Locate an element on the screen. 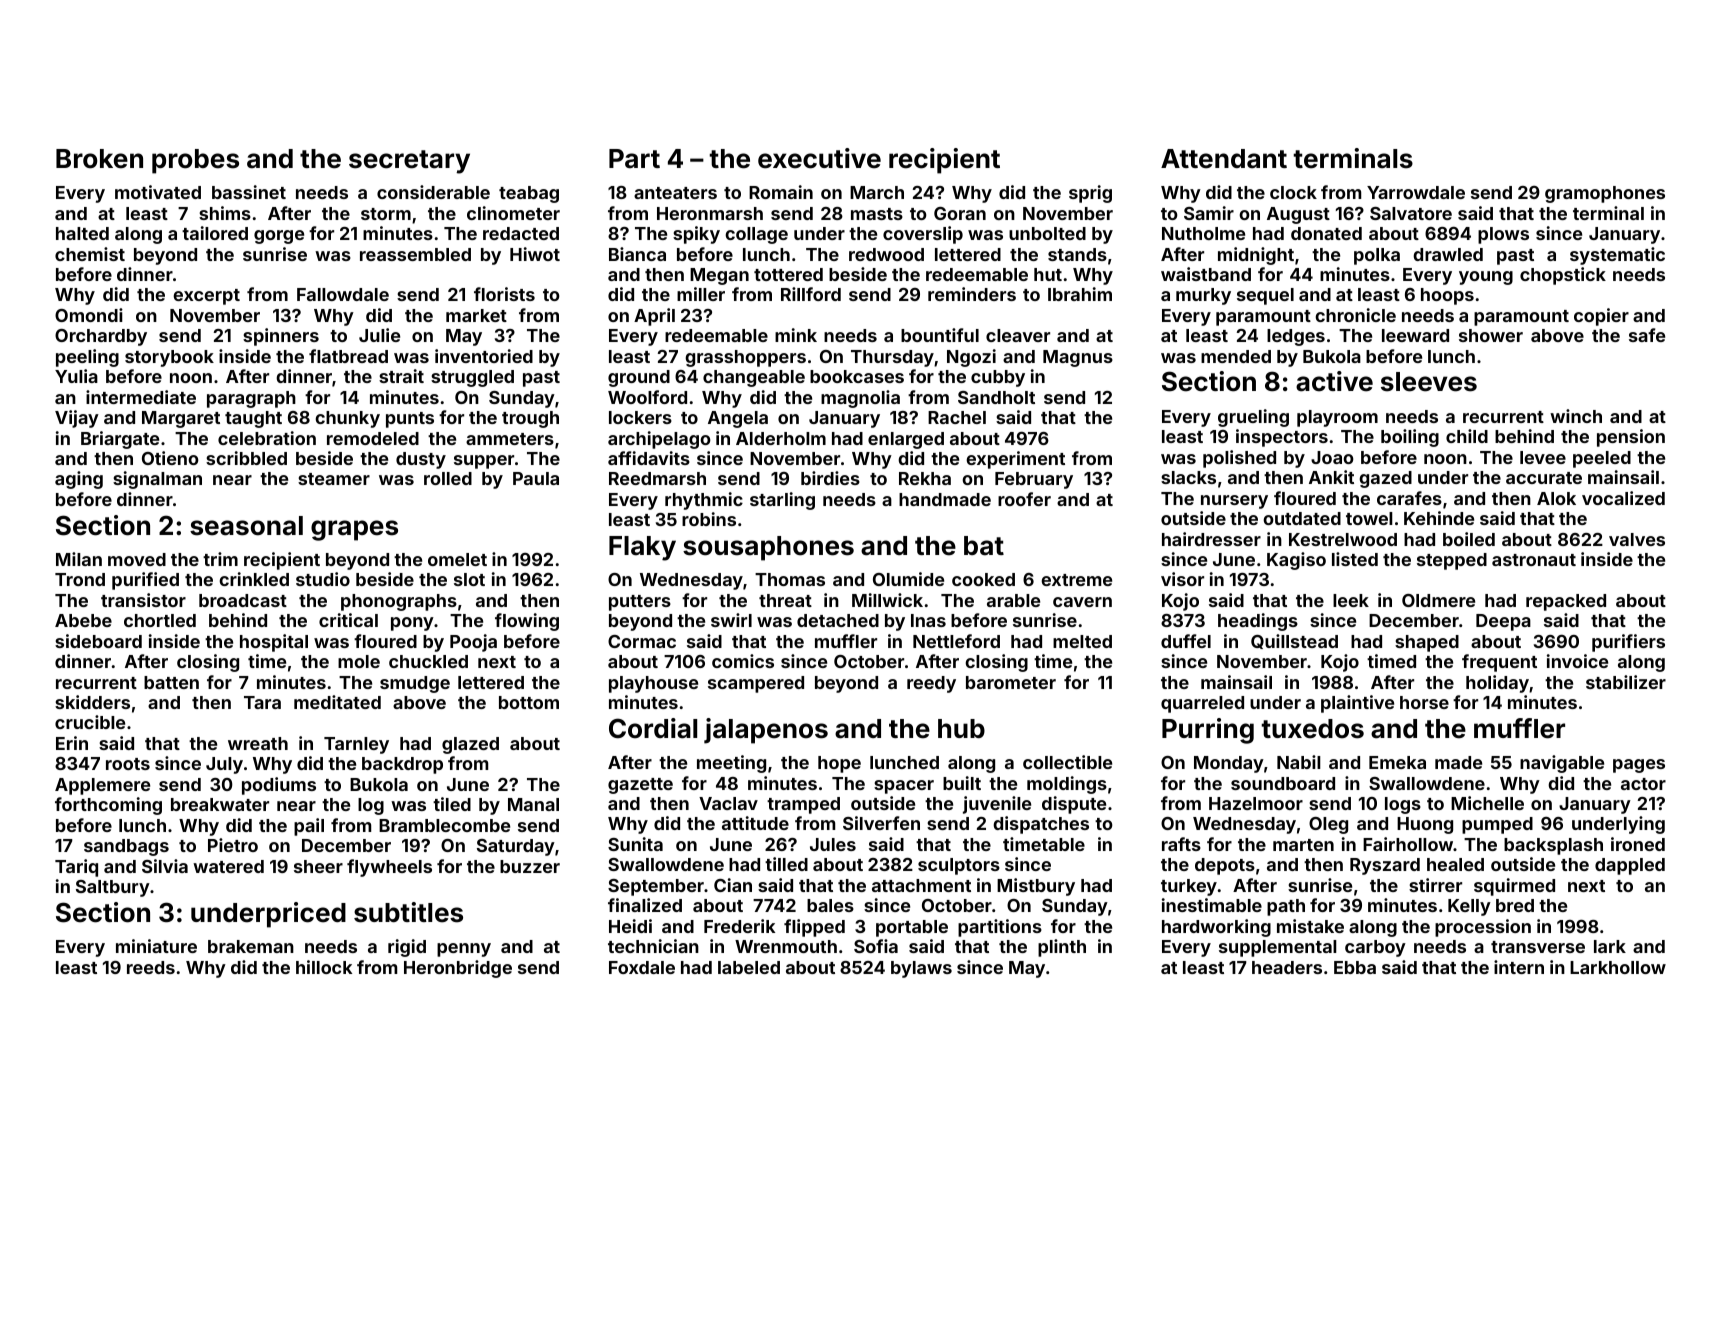  skidders is located at coordinates (92, 702).
